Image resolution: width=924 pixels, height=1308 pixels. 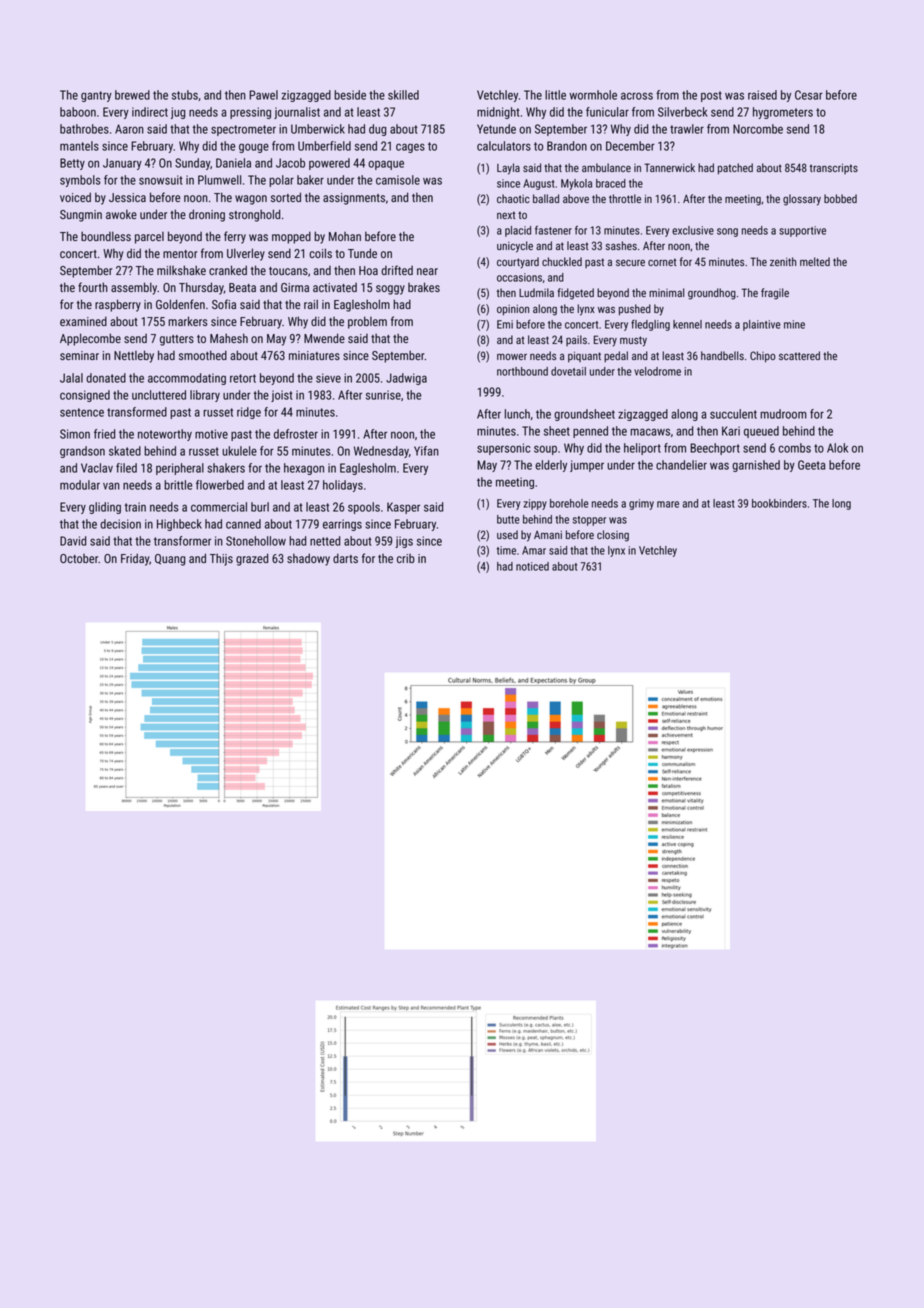 I want to click on pails, so click(x=576, y=340).
